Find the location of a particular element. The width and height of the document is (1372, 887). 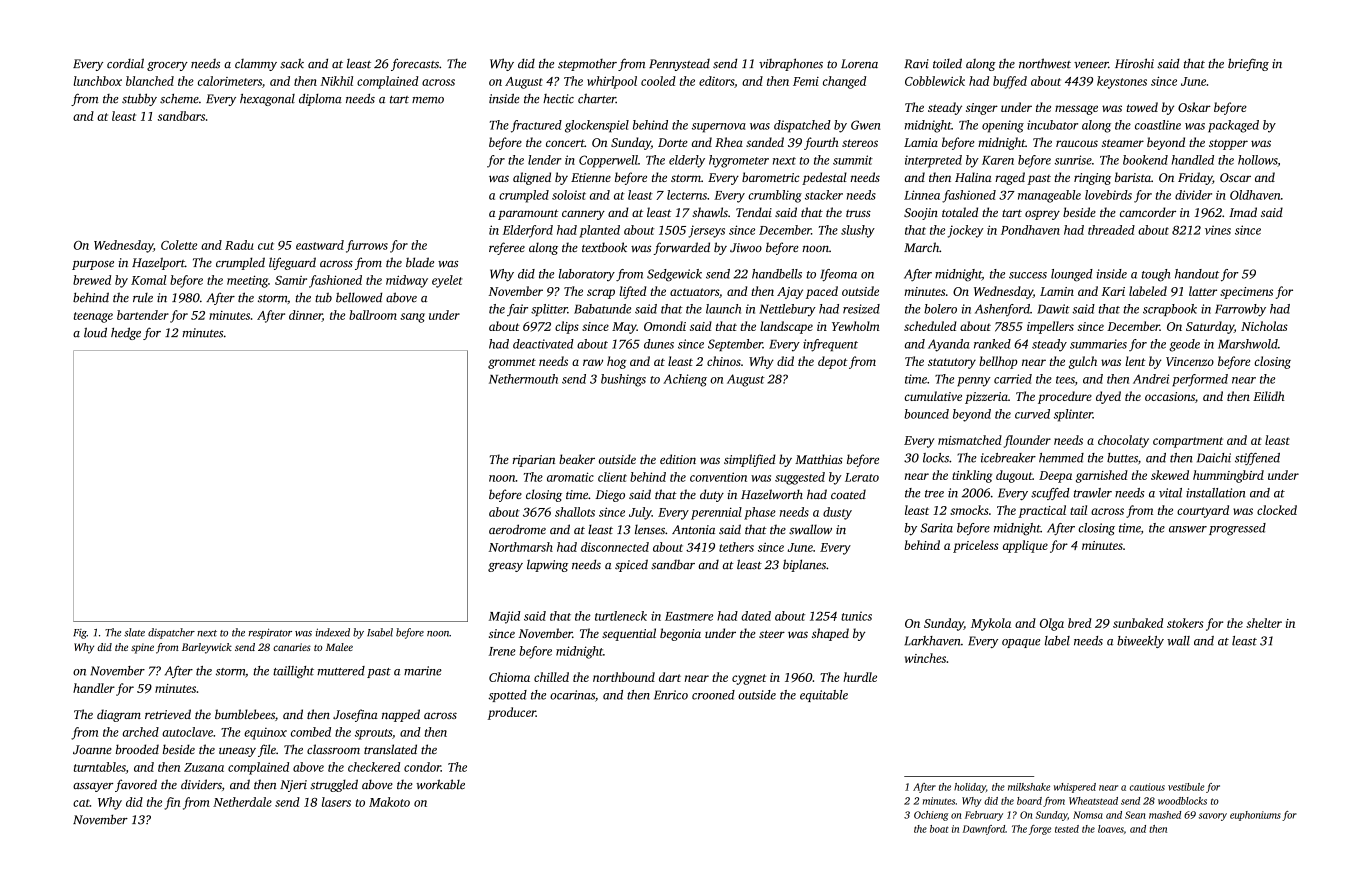

Vincenzo is located at coordinates (1190, 361).
